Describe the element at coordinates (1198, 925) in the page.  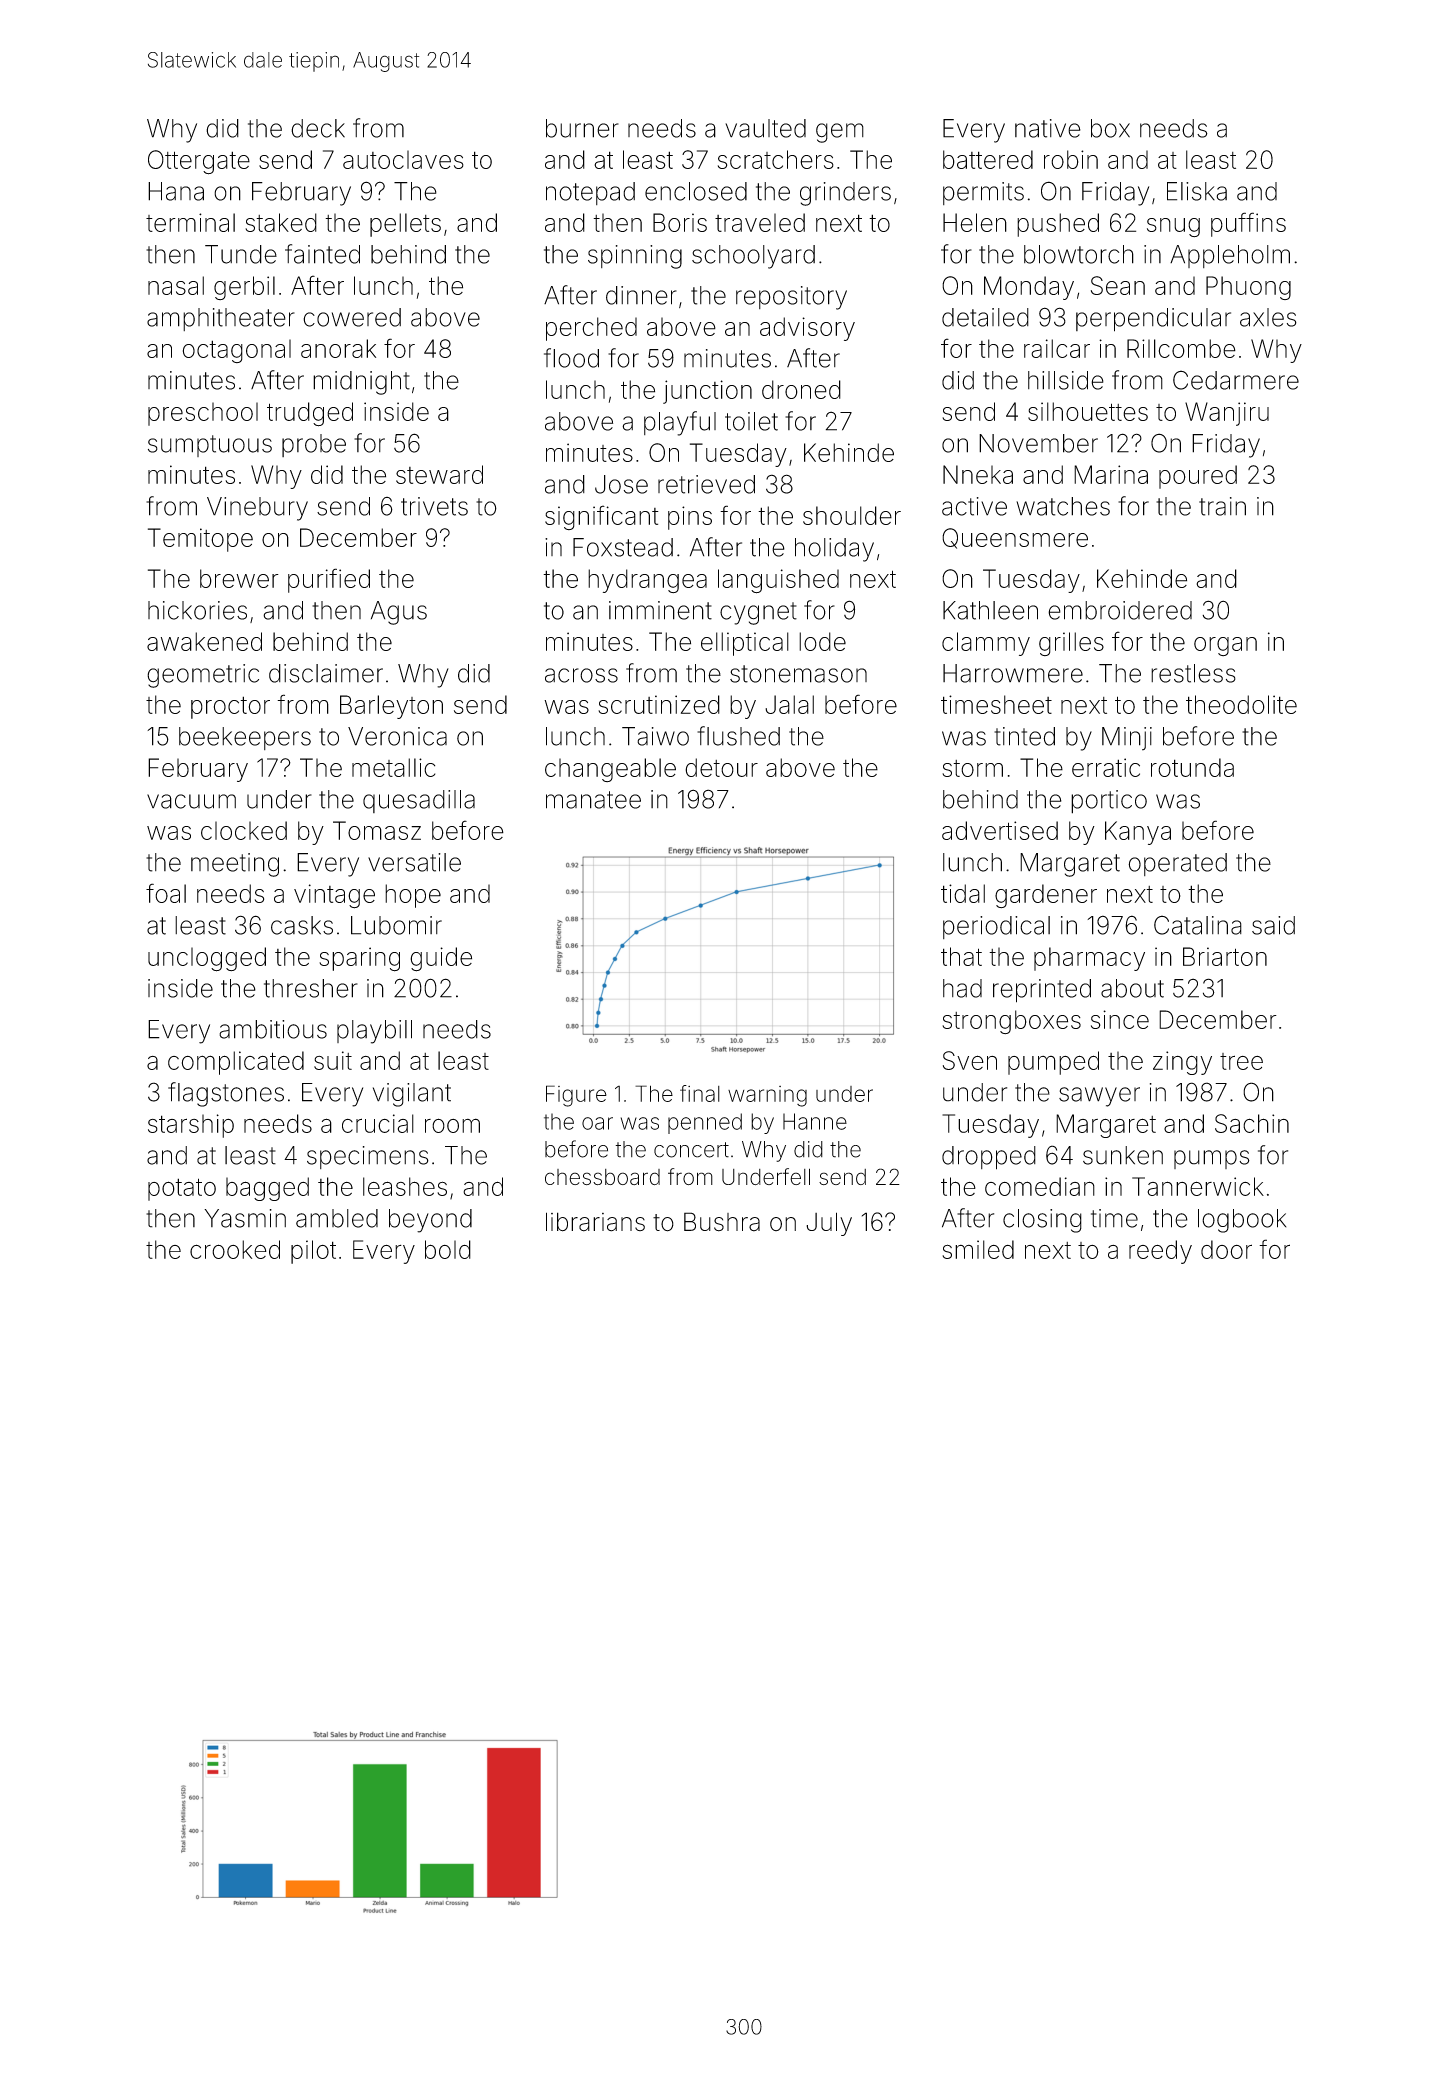
I see `Catalina` at that location.
